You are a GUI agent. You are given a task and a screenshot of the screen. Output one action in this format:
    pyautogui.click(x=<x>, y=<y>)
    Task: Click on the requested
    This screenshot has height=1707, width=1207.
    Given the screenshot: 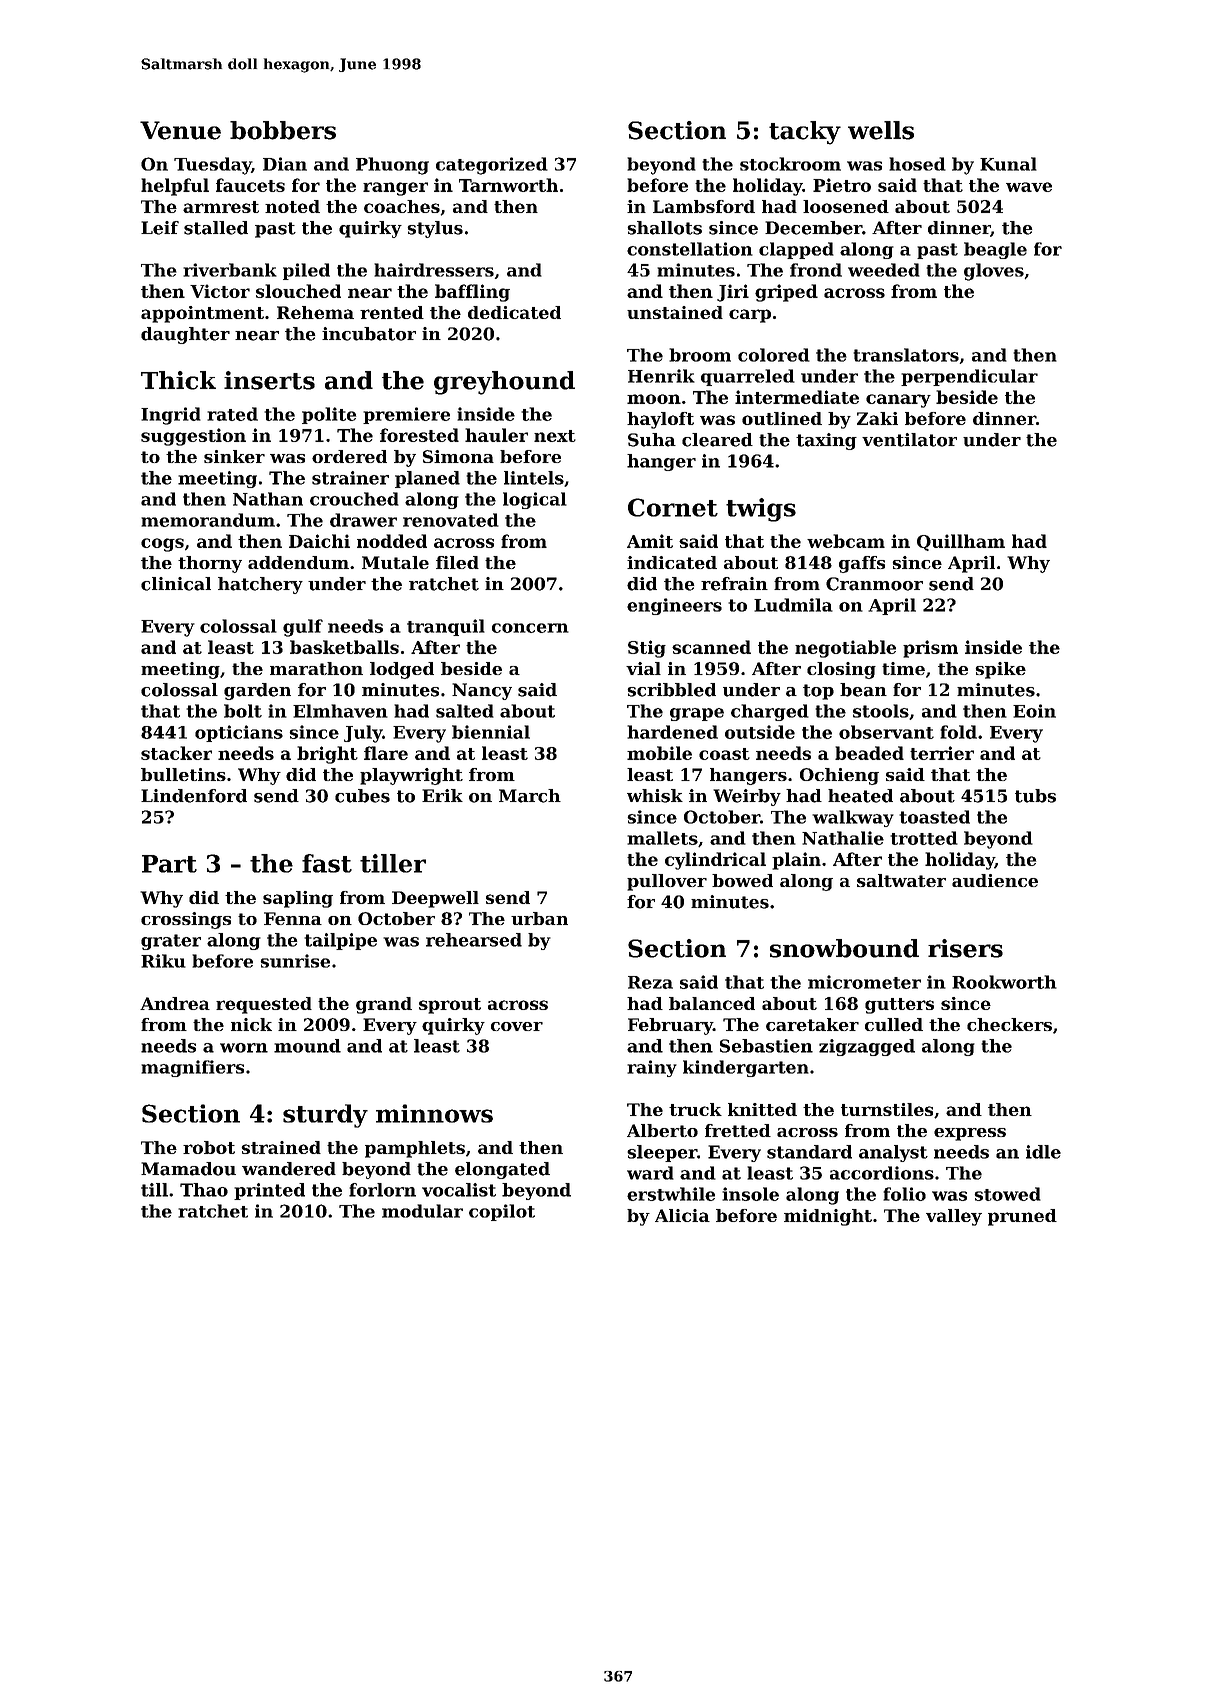 What is the action you would take?
    pyautogui.click(x=264, y=1005)
